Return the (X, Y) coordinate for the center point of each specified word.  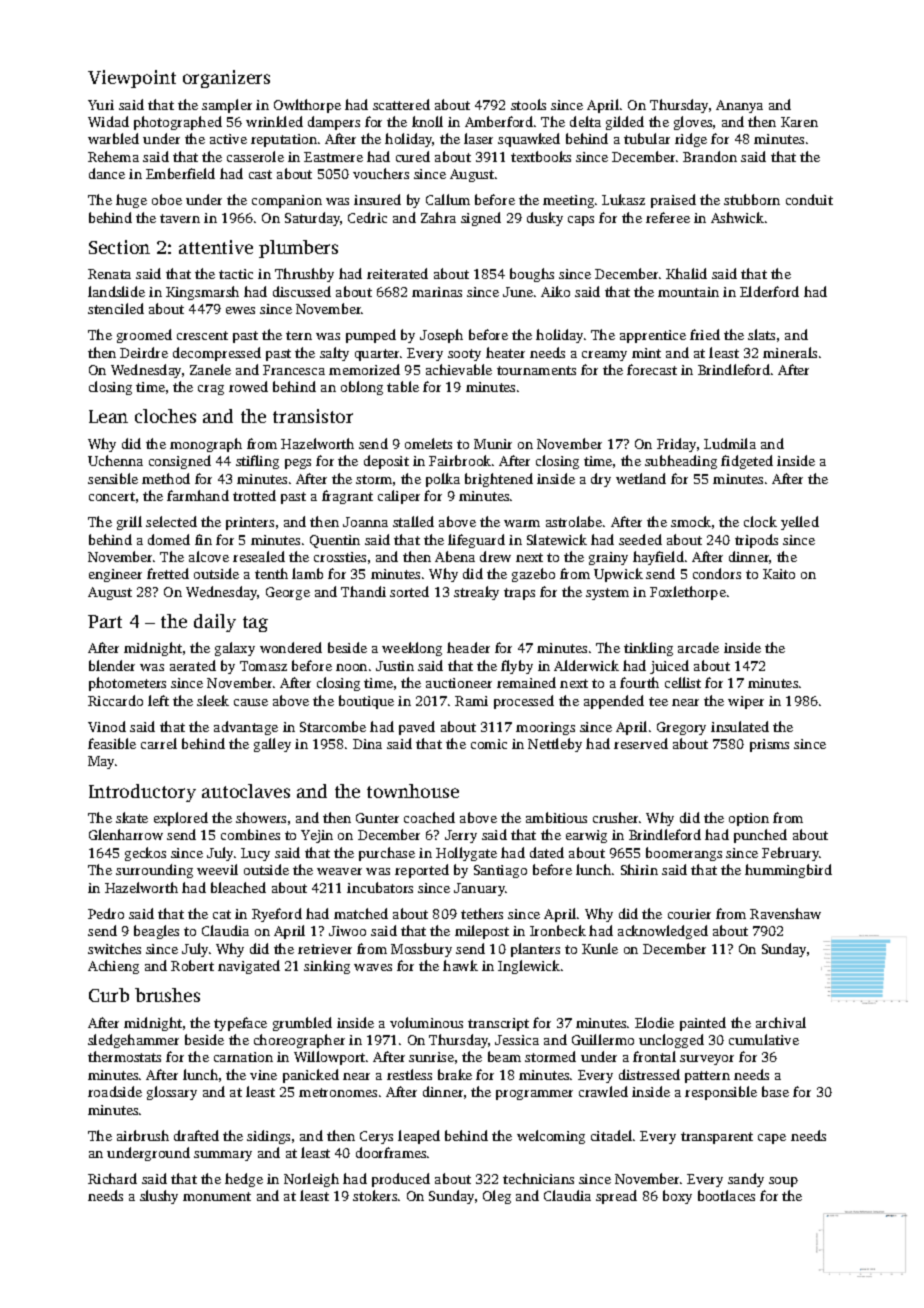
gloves (693, 123)
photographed (178, 123)
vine (263, 1075)
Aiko (555, 291)
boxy (677, 1197)
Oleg (497, 1197)
